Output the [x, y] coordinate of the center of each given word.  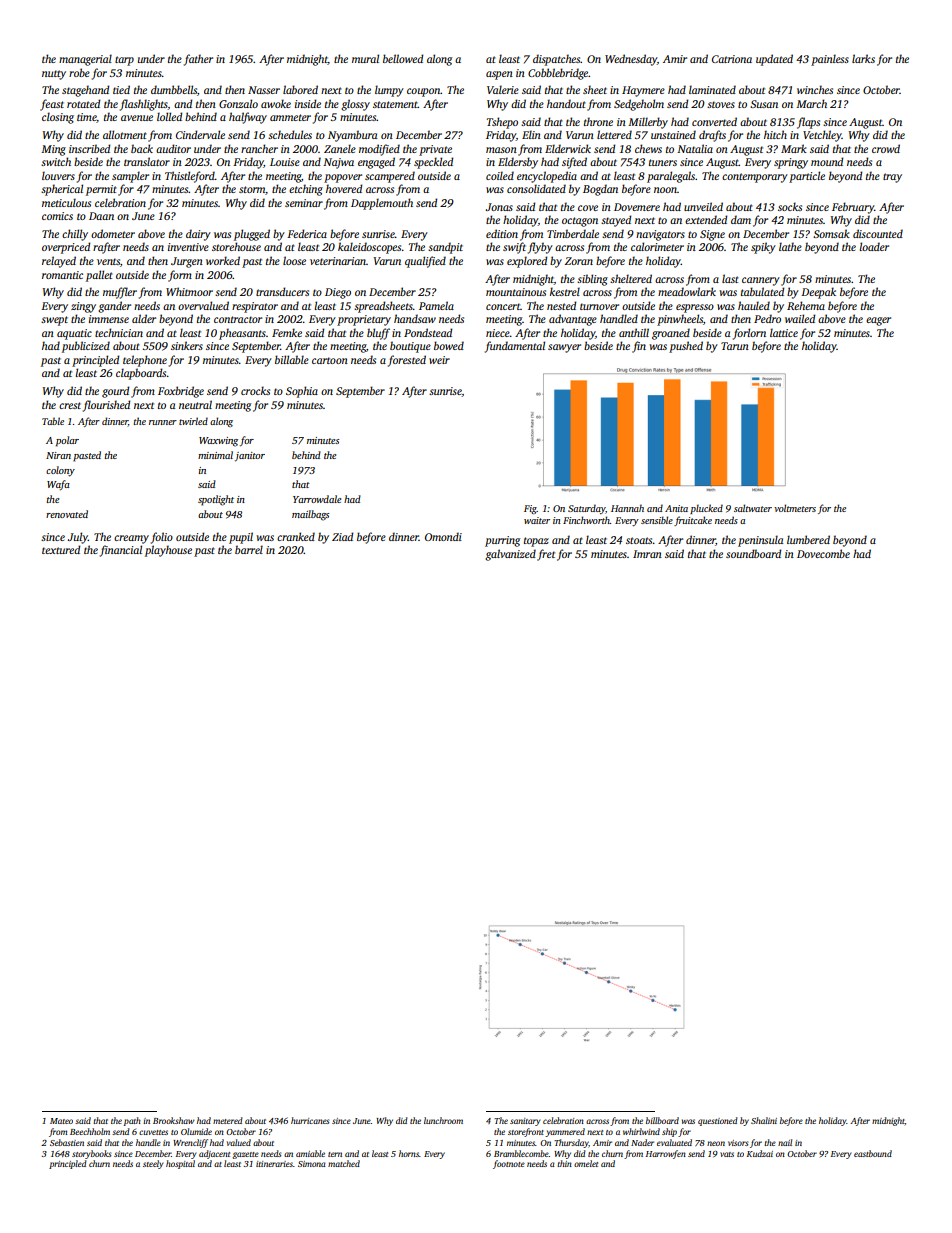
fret [546, 555]
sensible [657, 520]
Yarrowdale [317, 499]
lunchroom [443, 1120]
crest [70, 405]
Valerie [503, 89]
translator [147, 161]
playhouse [168, 551]
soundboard [753, 553]
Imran [647, 554]
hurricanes [310, 1120]
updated [774, 60]
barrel [249, 549]
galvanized [510, 555]
